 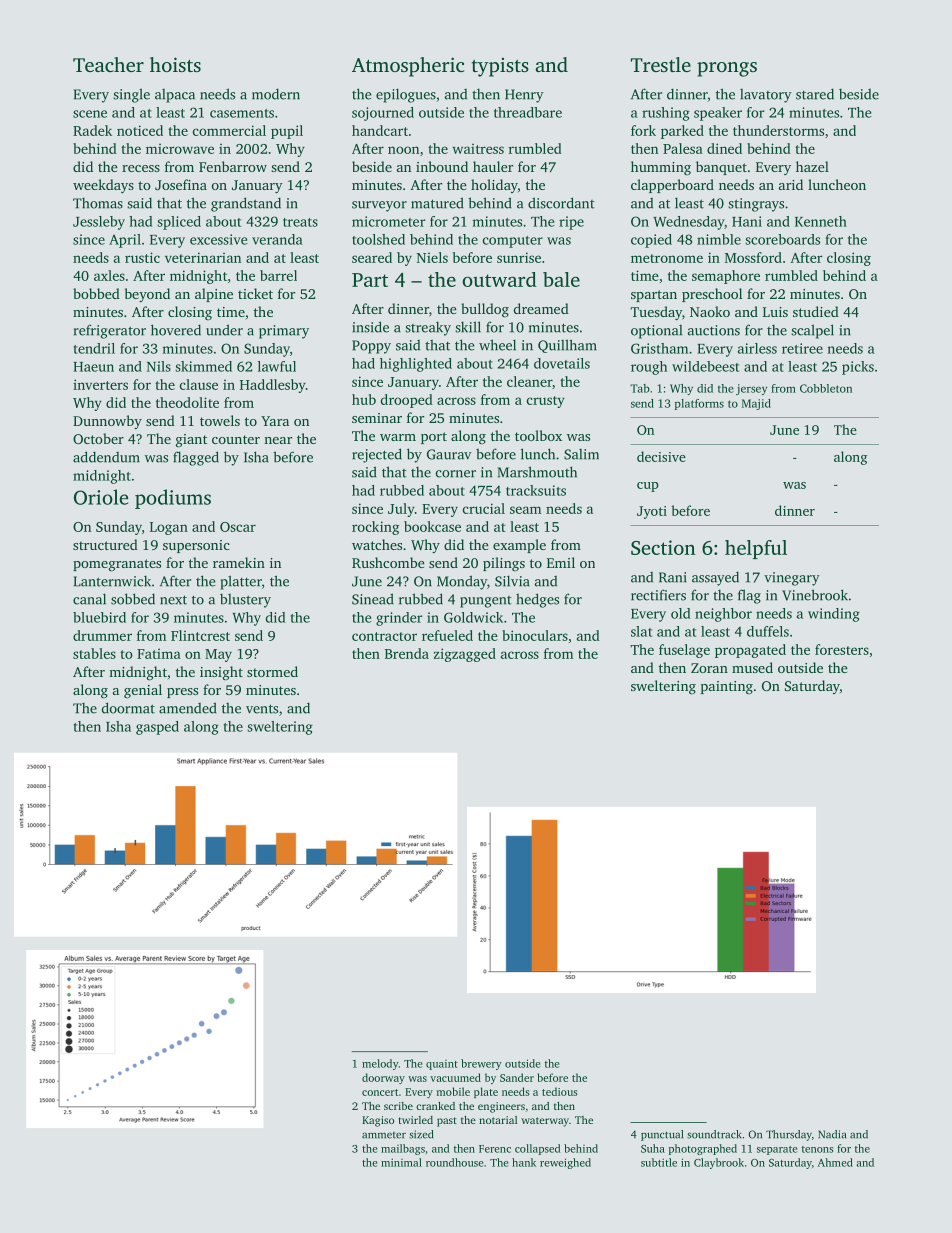 I want to click on hoists, so click(x=175, y=64).
